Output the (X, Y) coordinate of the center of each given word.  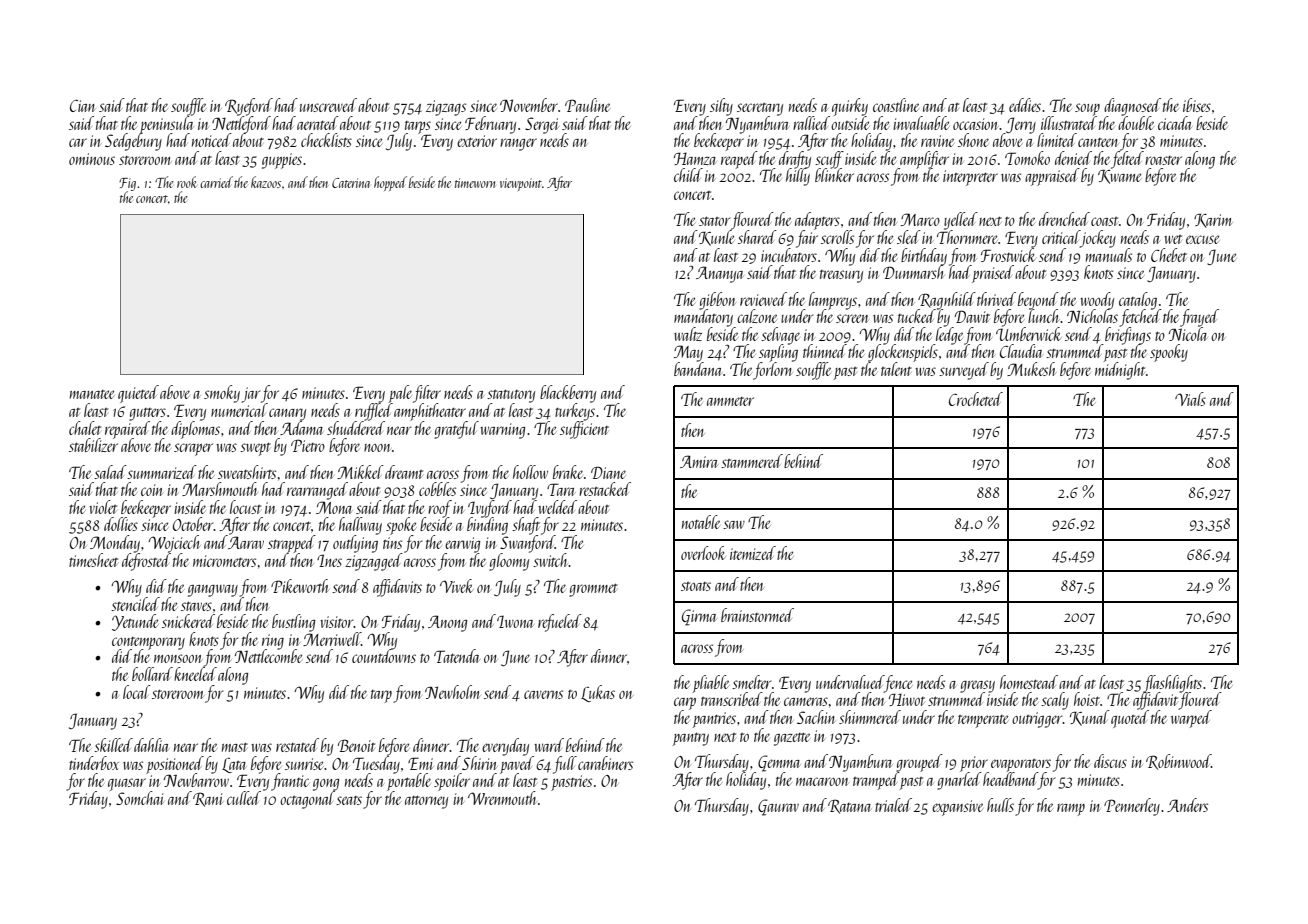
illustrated (1069, 123)
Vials (1190, 399)
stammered (752, 461)
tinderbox (94, 763)
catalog (1138, 300)
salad (110, 472)
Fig (127, 184)
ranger (518, 144)
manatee (92, 394)
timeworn (475, 183)
